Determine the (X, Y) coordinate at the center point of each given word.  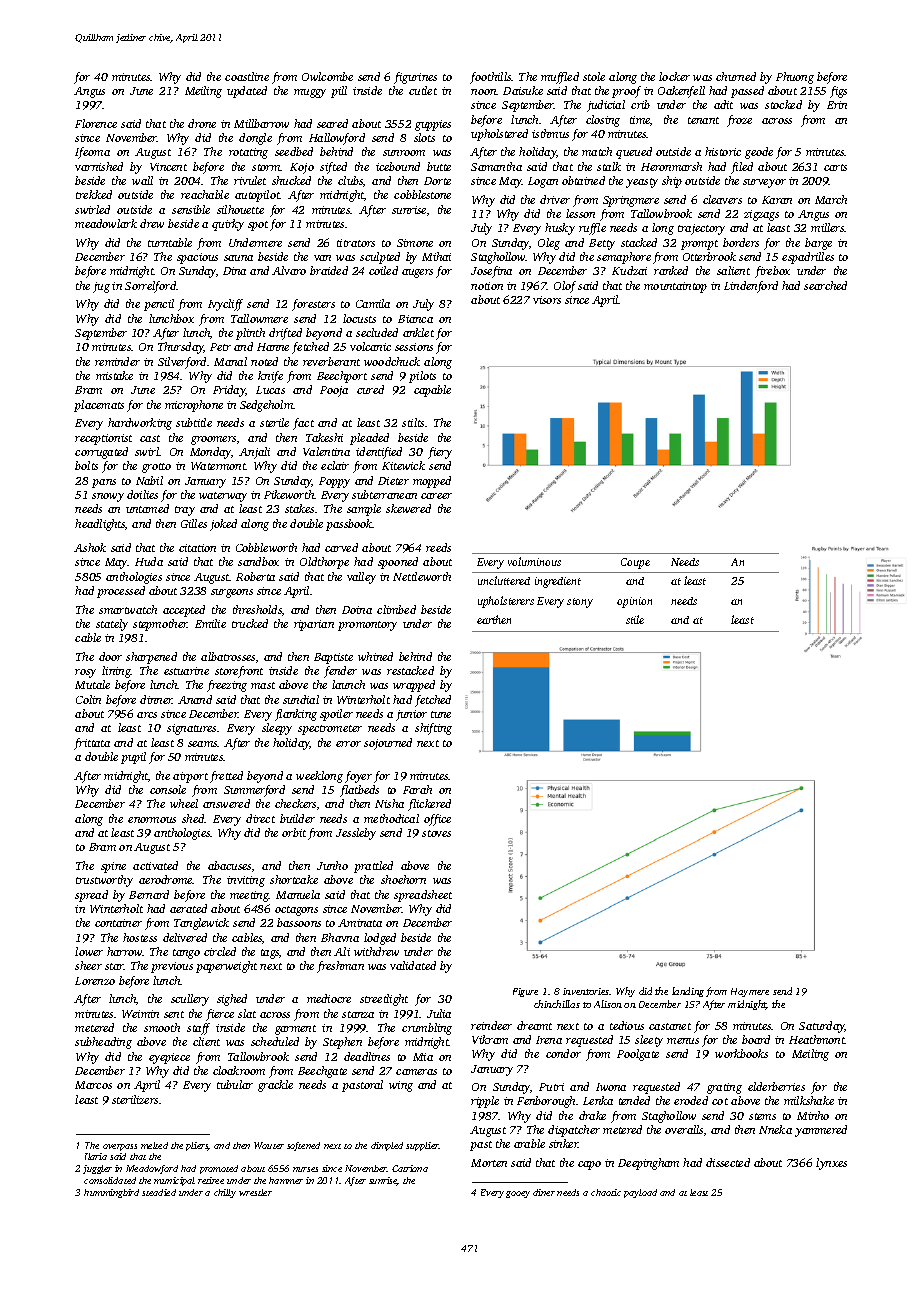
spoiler (336, 715)
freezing (227, 686)
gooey (518, 1194)
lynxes (831, 1164)
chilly (225, 1193)
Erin (837, 105)
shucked (291, 180)
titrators (356, 243)
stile (635, 619)
